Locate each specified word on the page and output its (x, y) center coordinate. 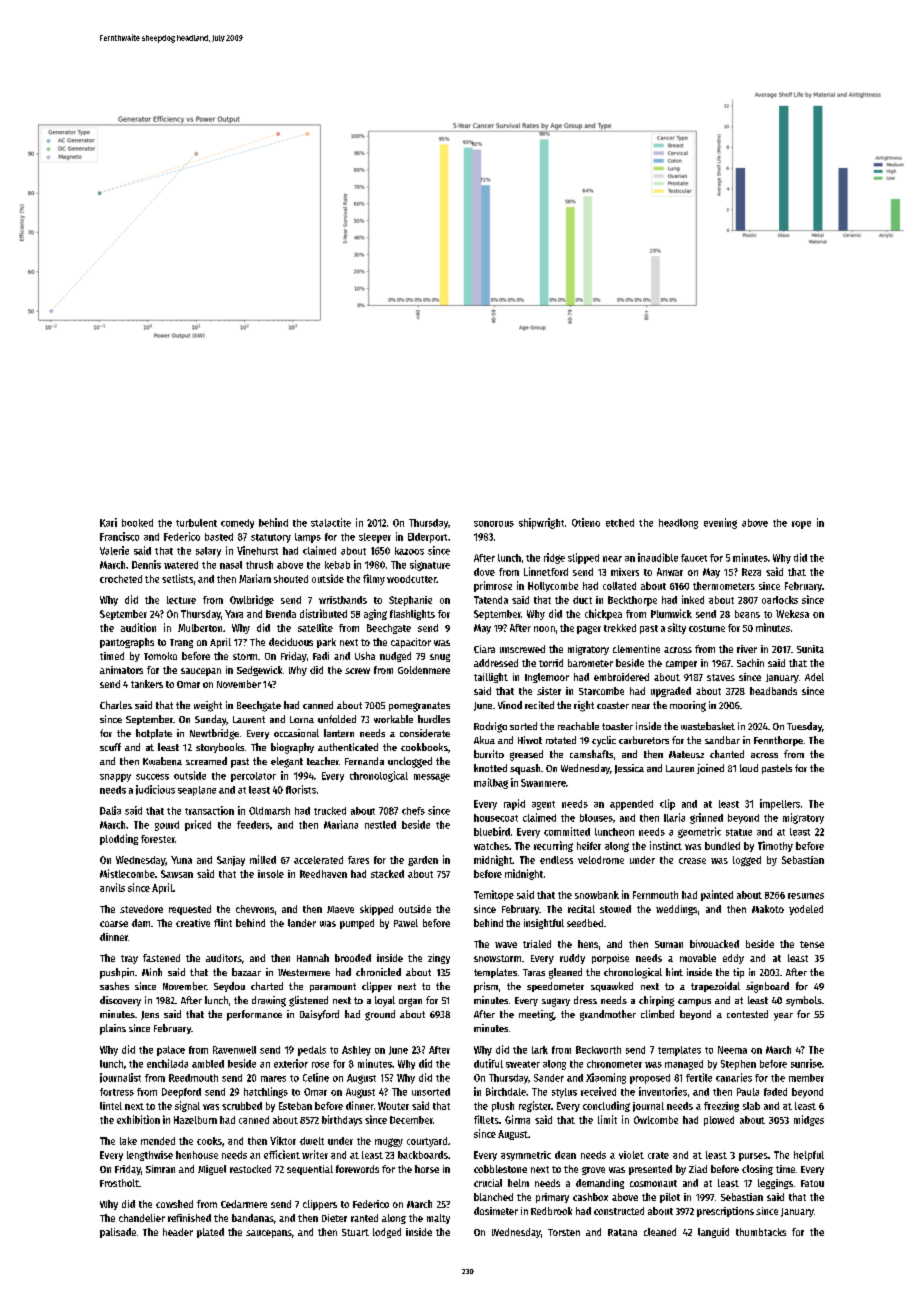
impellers (780, 804)
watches (491, 846)
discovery (120, 1001)
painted (717, 895)
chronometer (614, 1064)
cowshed (174, 1204)
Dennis (146, 564)
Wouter (393, 1106)
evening (720, 523)
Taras (534, 972)
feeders (253, 825)
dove (484, 572)
